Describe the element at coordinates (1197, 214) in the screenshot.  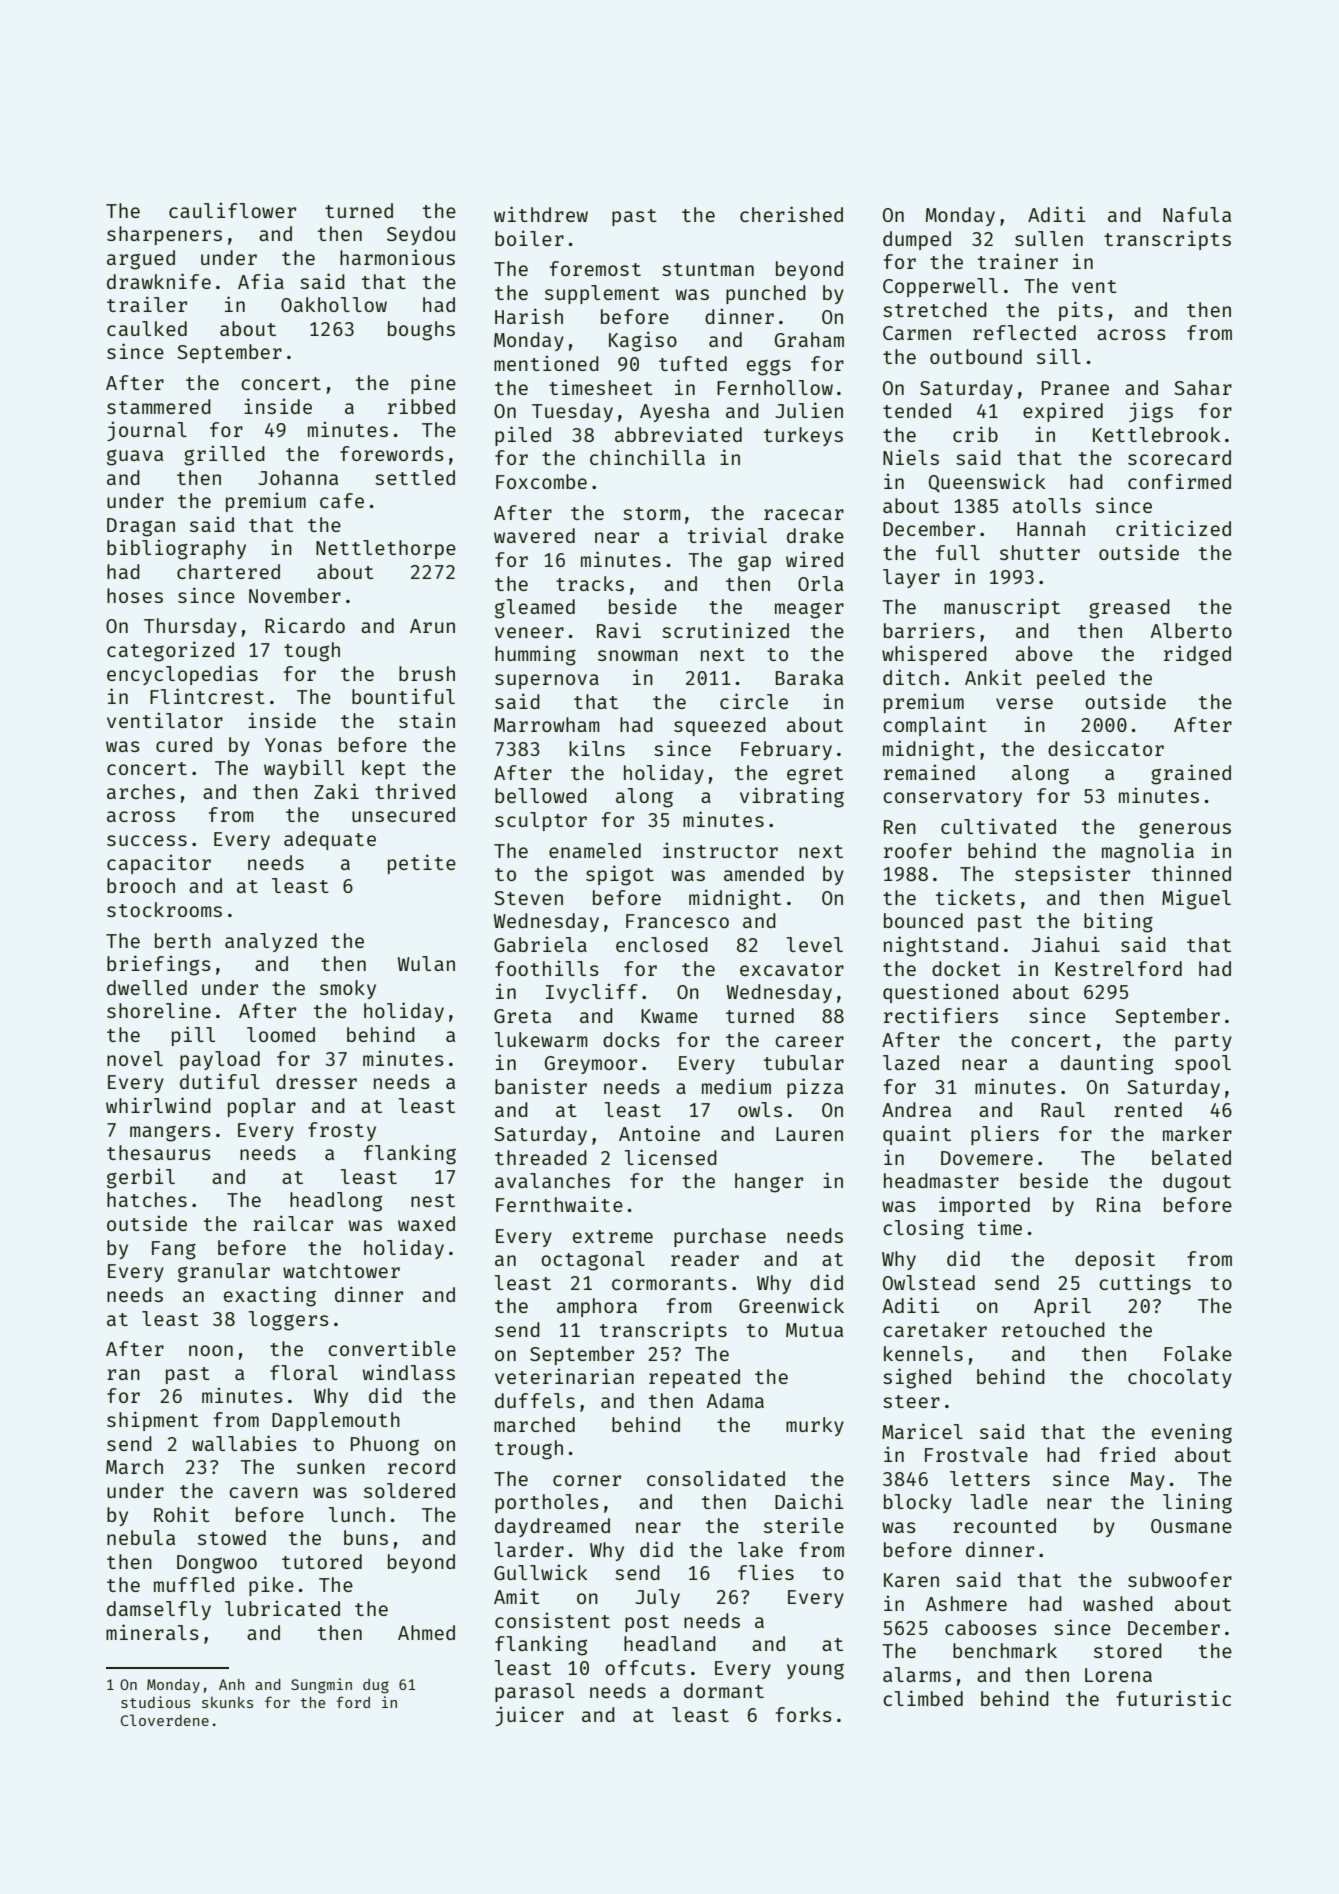
I see `Nafula` at that location.
